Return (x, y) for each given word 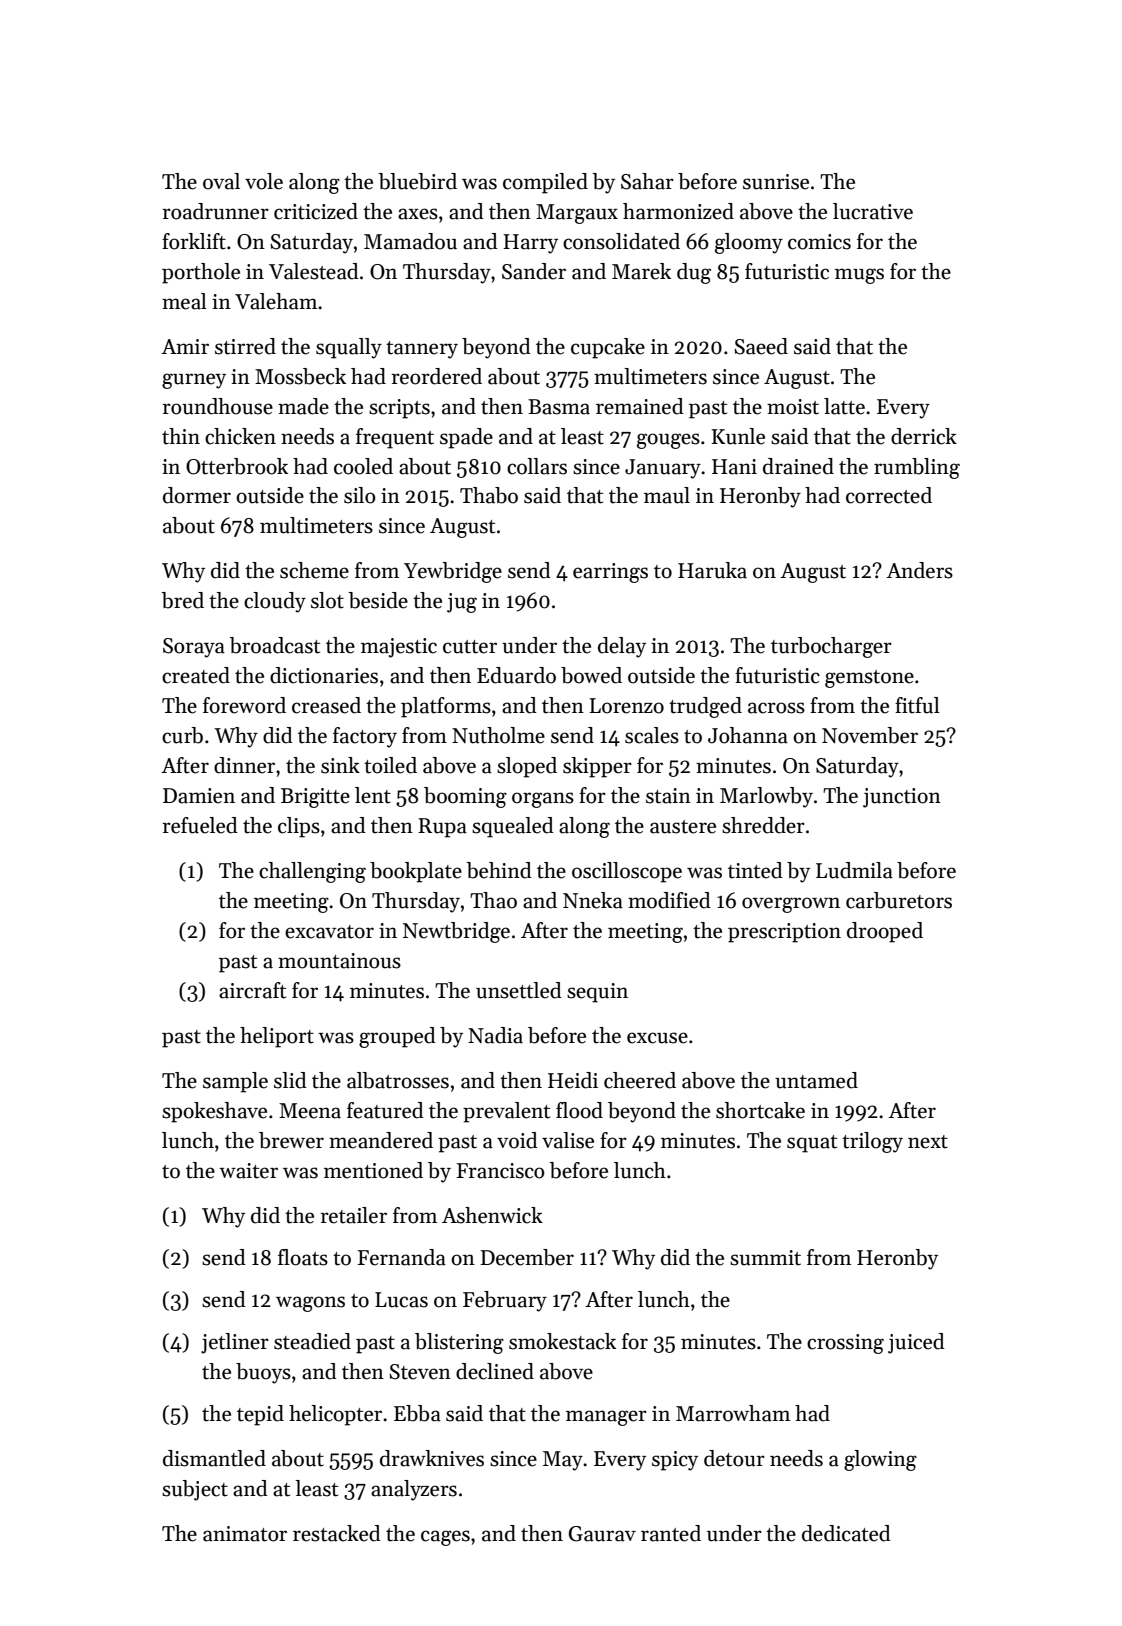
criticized (316, 211)
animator (245, 1534)
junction (902, 798)
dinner (244, 765)
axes (418, 214)
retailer (353, 1215)
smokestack (562, 1341)
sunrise (776, 182)
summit (765, 1258)
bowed (591, 675)
